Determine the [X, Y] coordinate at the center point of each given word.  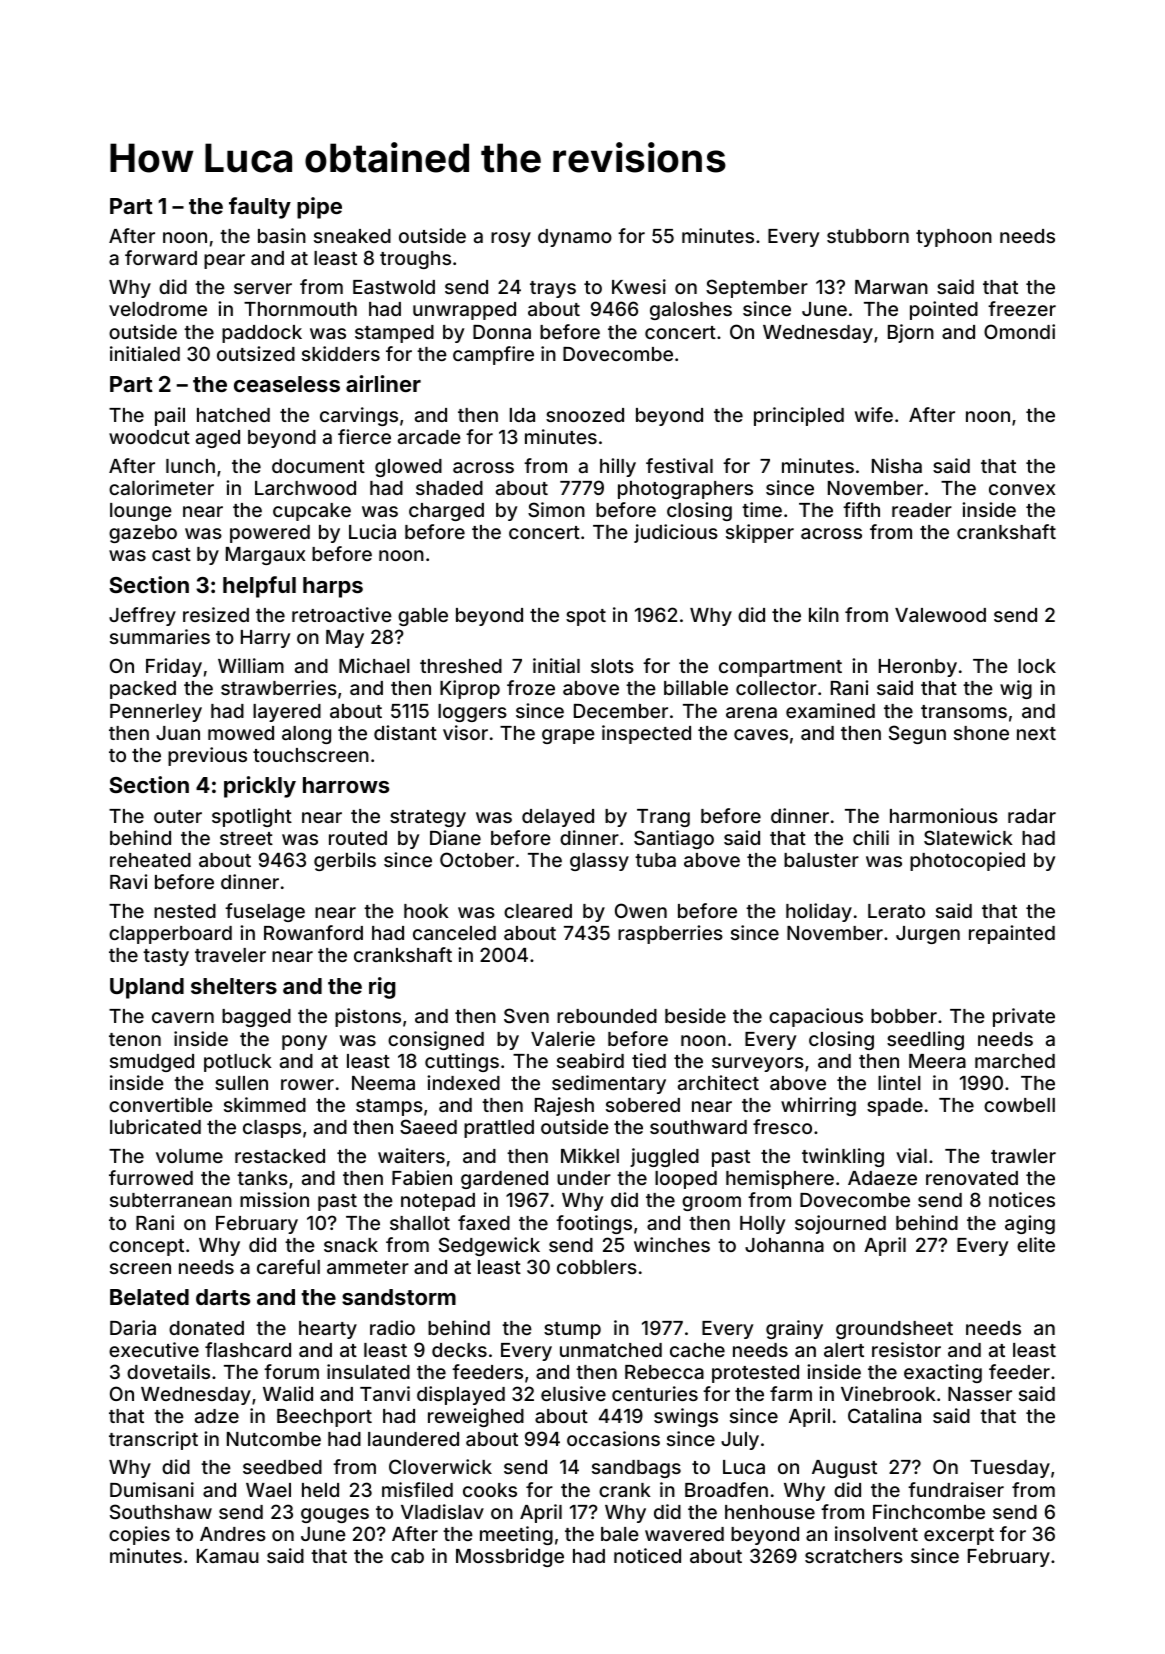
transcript [153, 1440]
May [345, 639]
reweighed [476, 1417]
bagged [256, 1018]
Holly [762, 1225]
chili [871, 837]
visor [465, 732]
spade [895, 1107]
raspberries [670, 934]
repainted [1012, 934]
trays [553, 289]
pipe [319, 208]
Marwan [891, 287]
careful [288, 1266]
